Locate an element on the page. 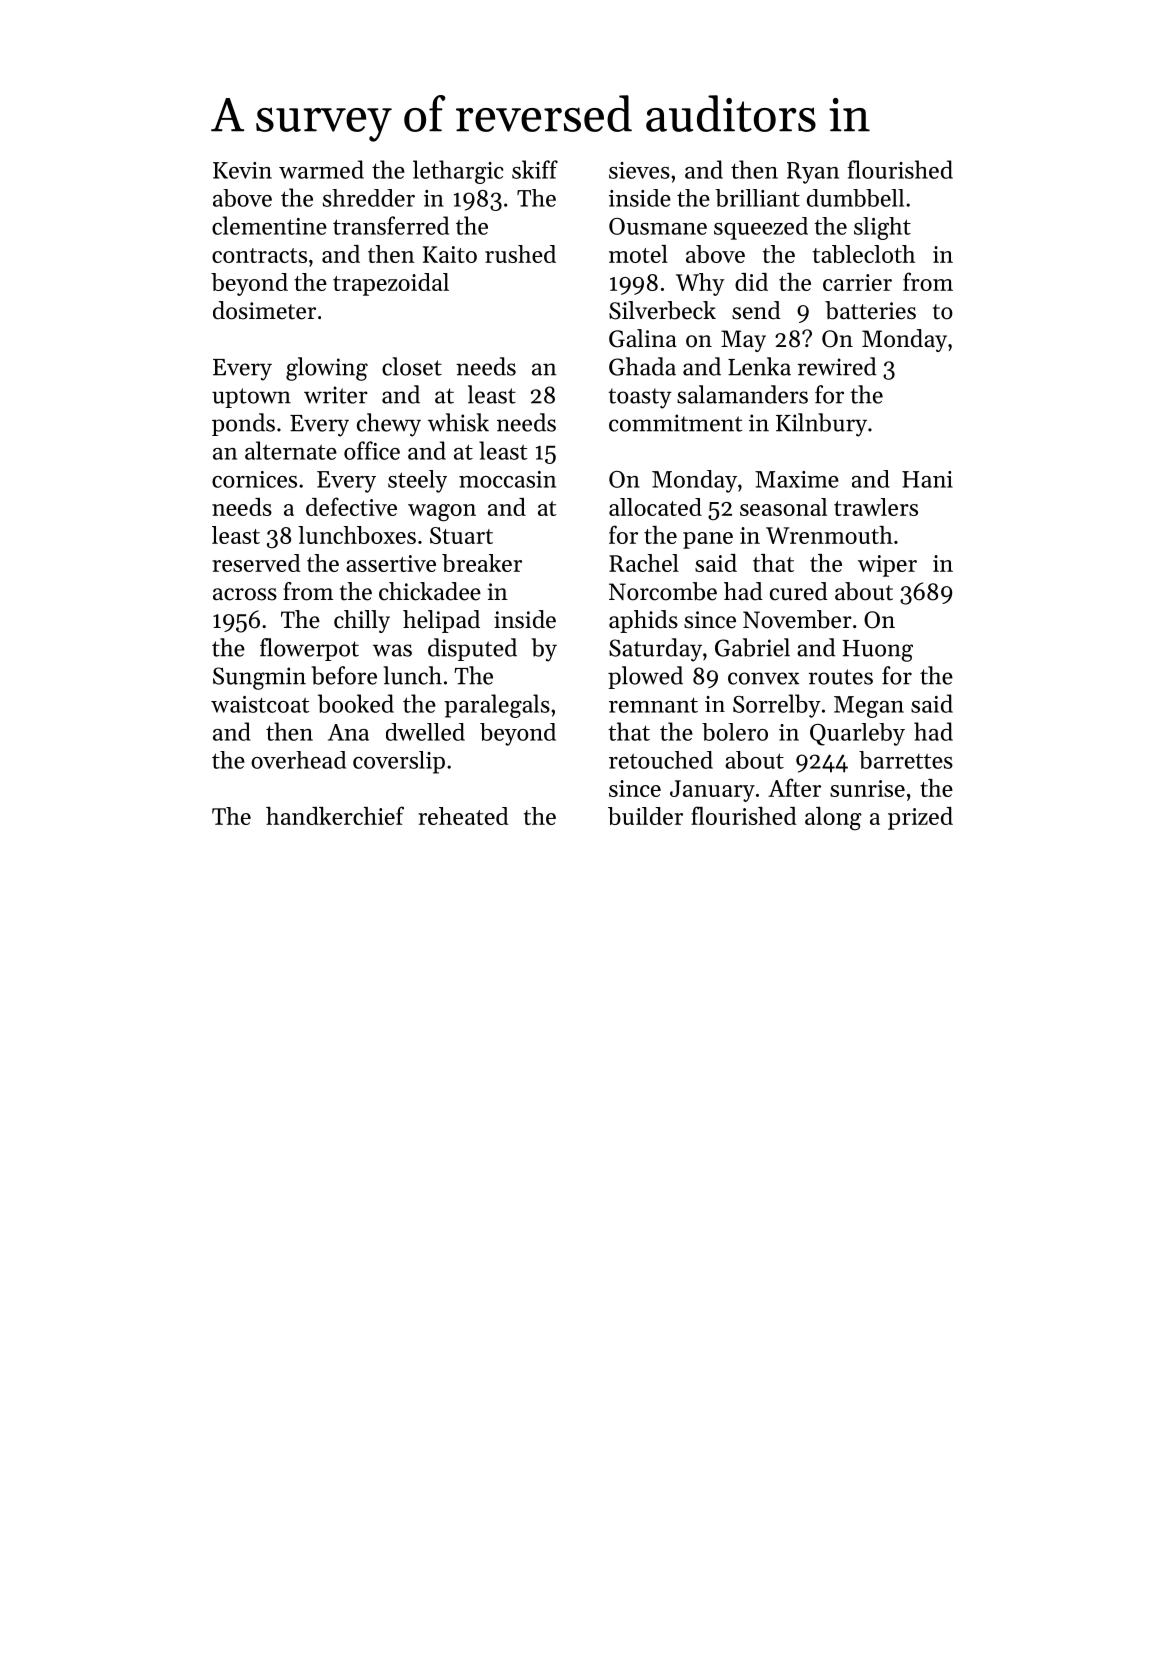 Image resolution: width=1165 pixels, height=1654 pixels. carrier is located at coordinates (857, 282).
